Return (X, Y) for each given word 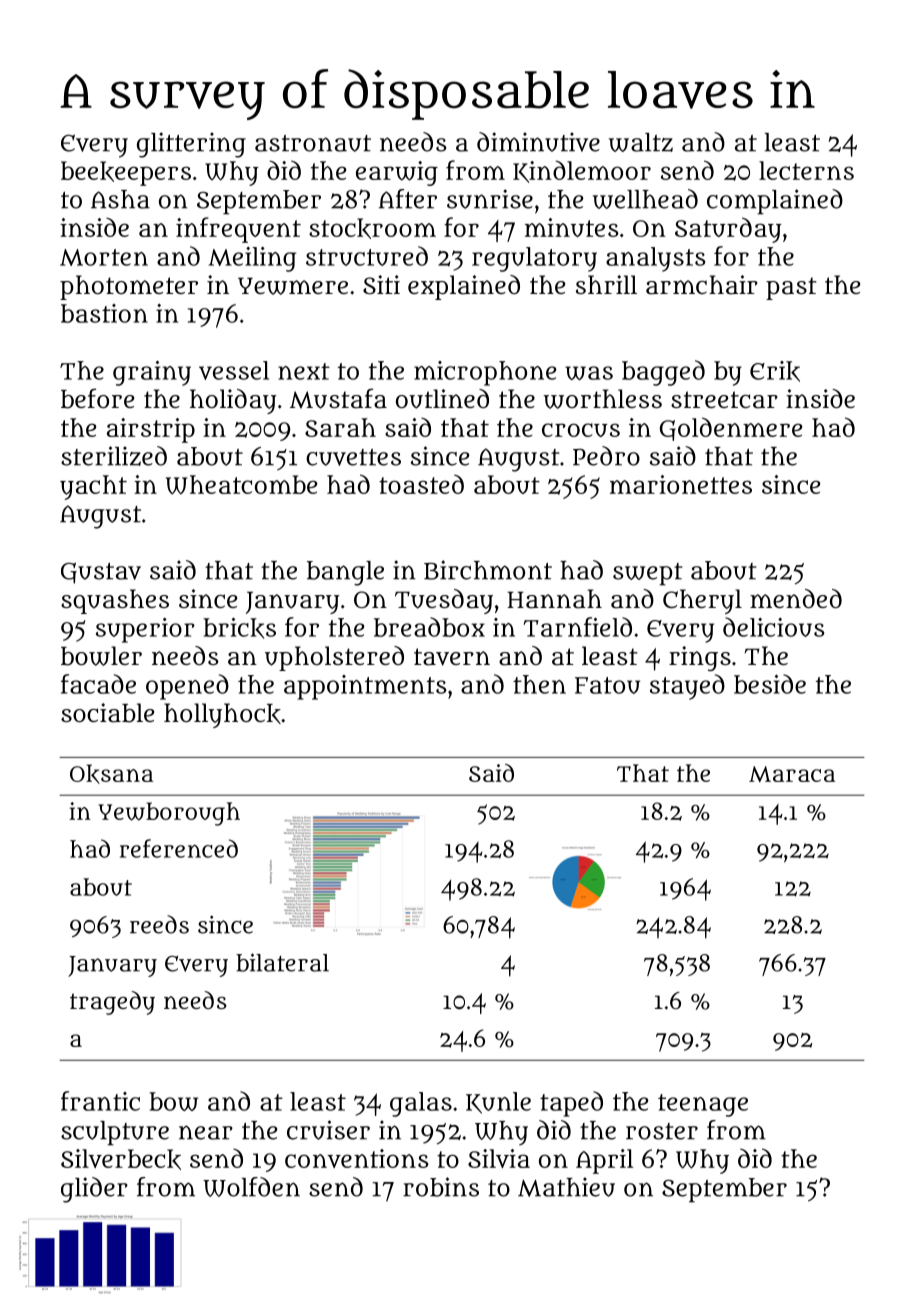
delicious (773, 627)
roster (662, 1131)
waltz (641, 142)
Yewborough (169, 814)
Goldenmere (731, 429)
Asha (120, 199)
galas (421, 1104)
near (206, 1132)
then (539, 684)
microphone (485, 373)
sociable (107, 713)
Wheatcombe (241, 485)
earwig (397, 173)
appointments (365, 687)
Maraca (792, 774)
